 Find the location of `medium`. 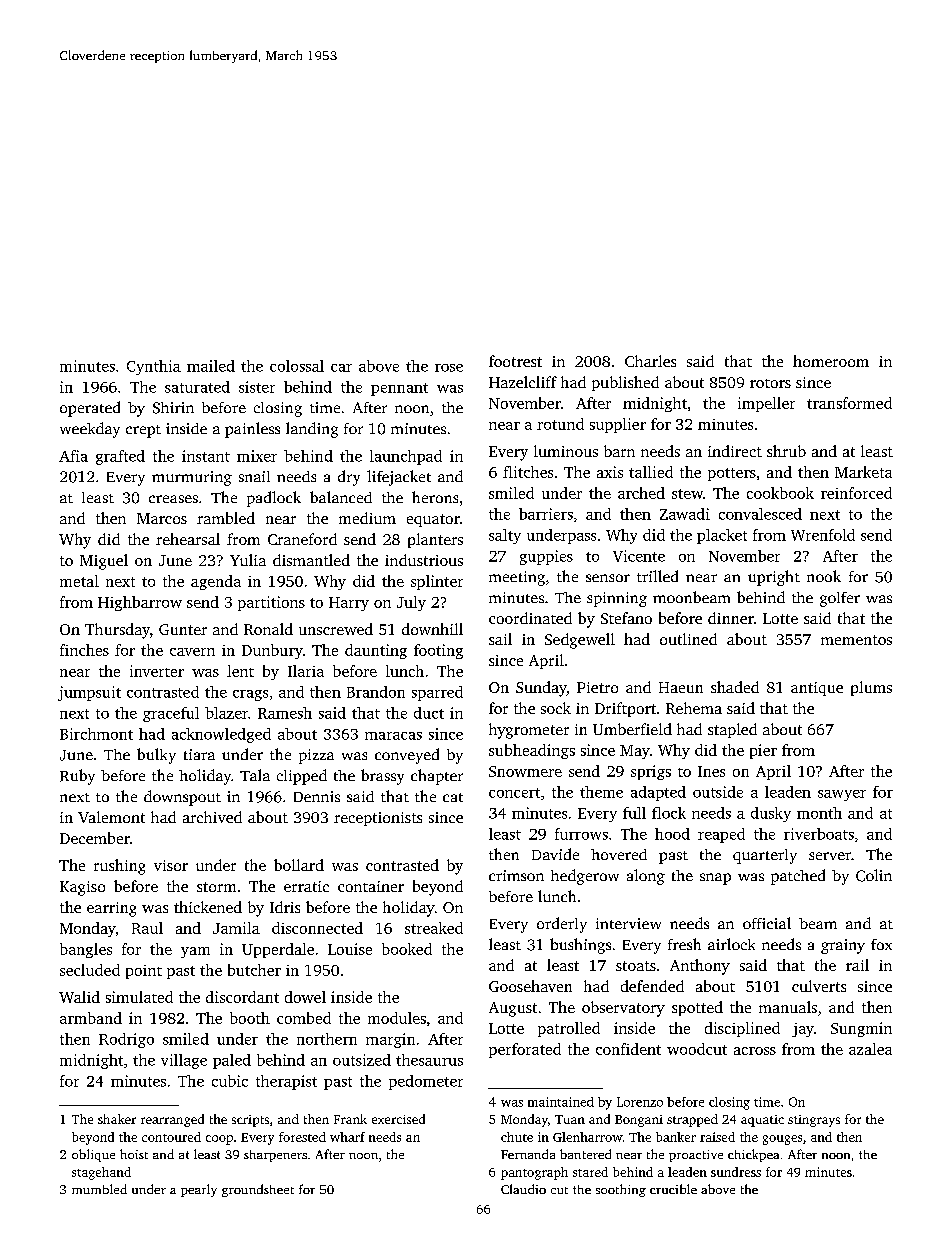

medium is located at coordinates (367, 518).
